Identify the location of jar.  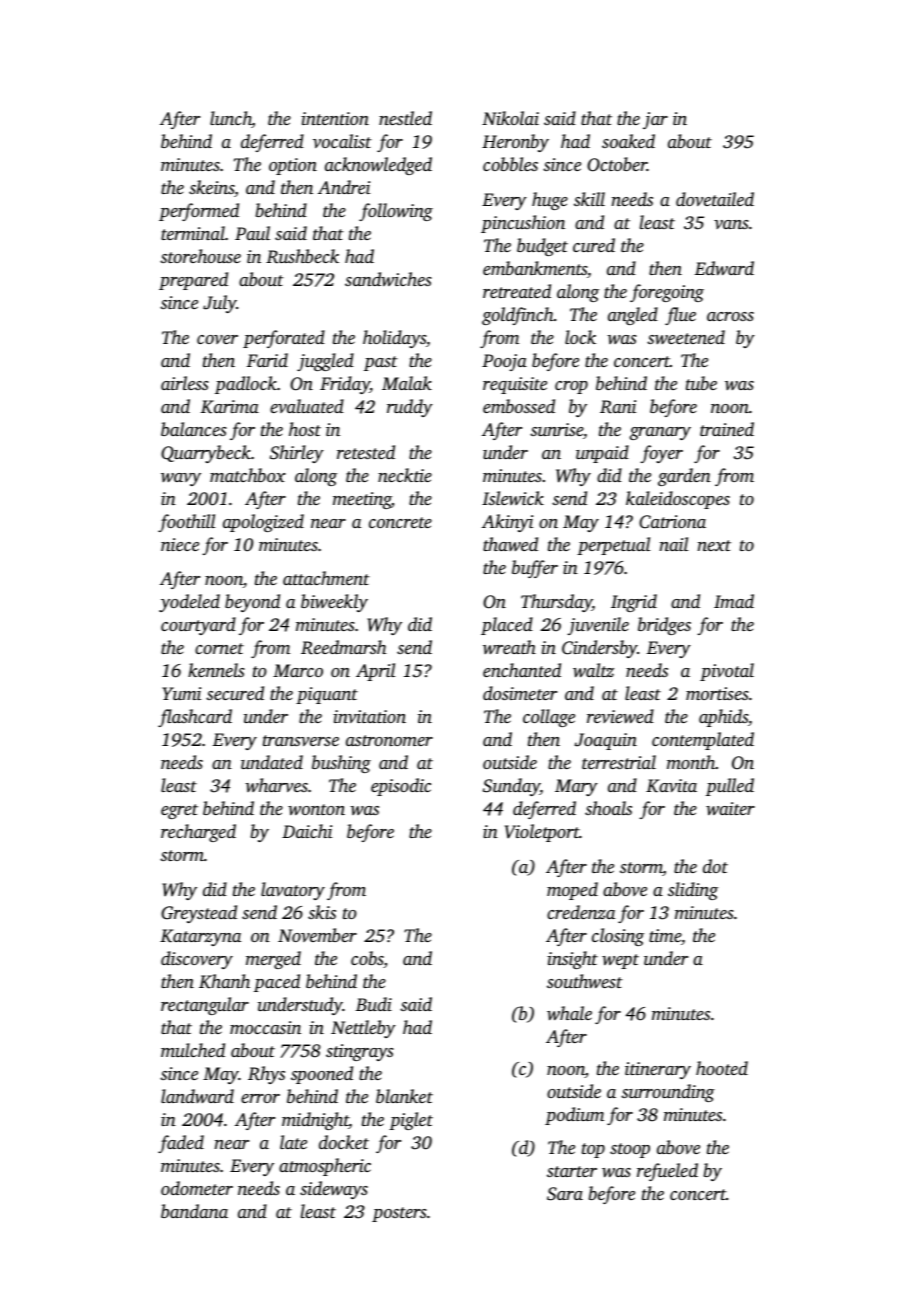
(655, 120).
